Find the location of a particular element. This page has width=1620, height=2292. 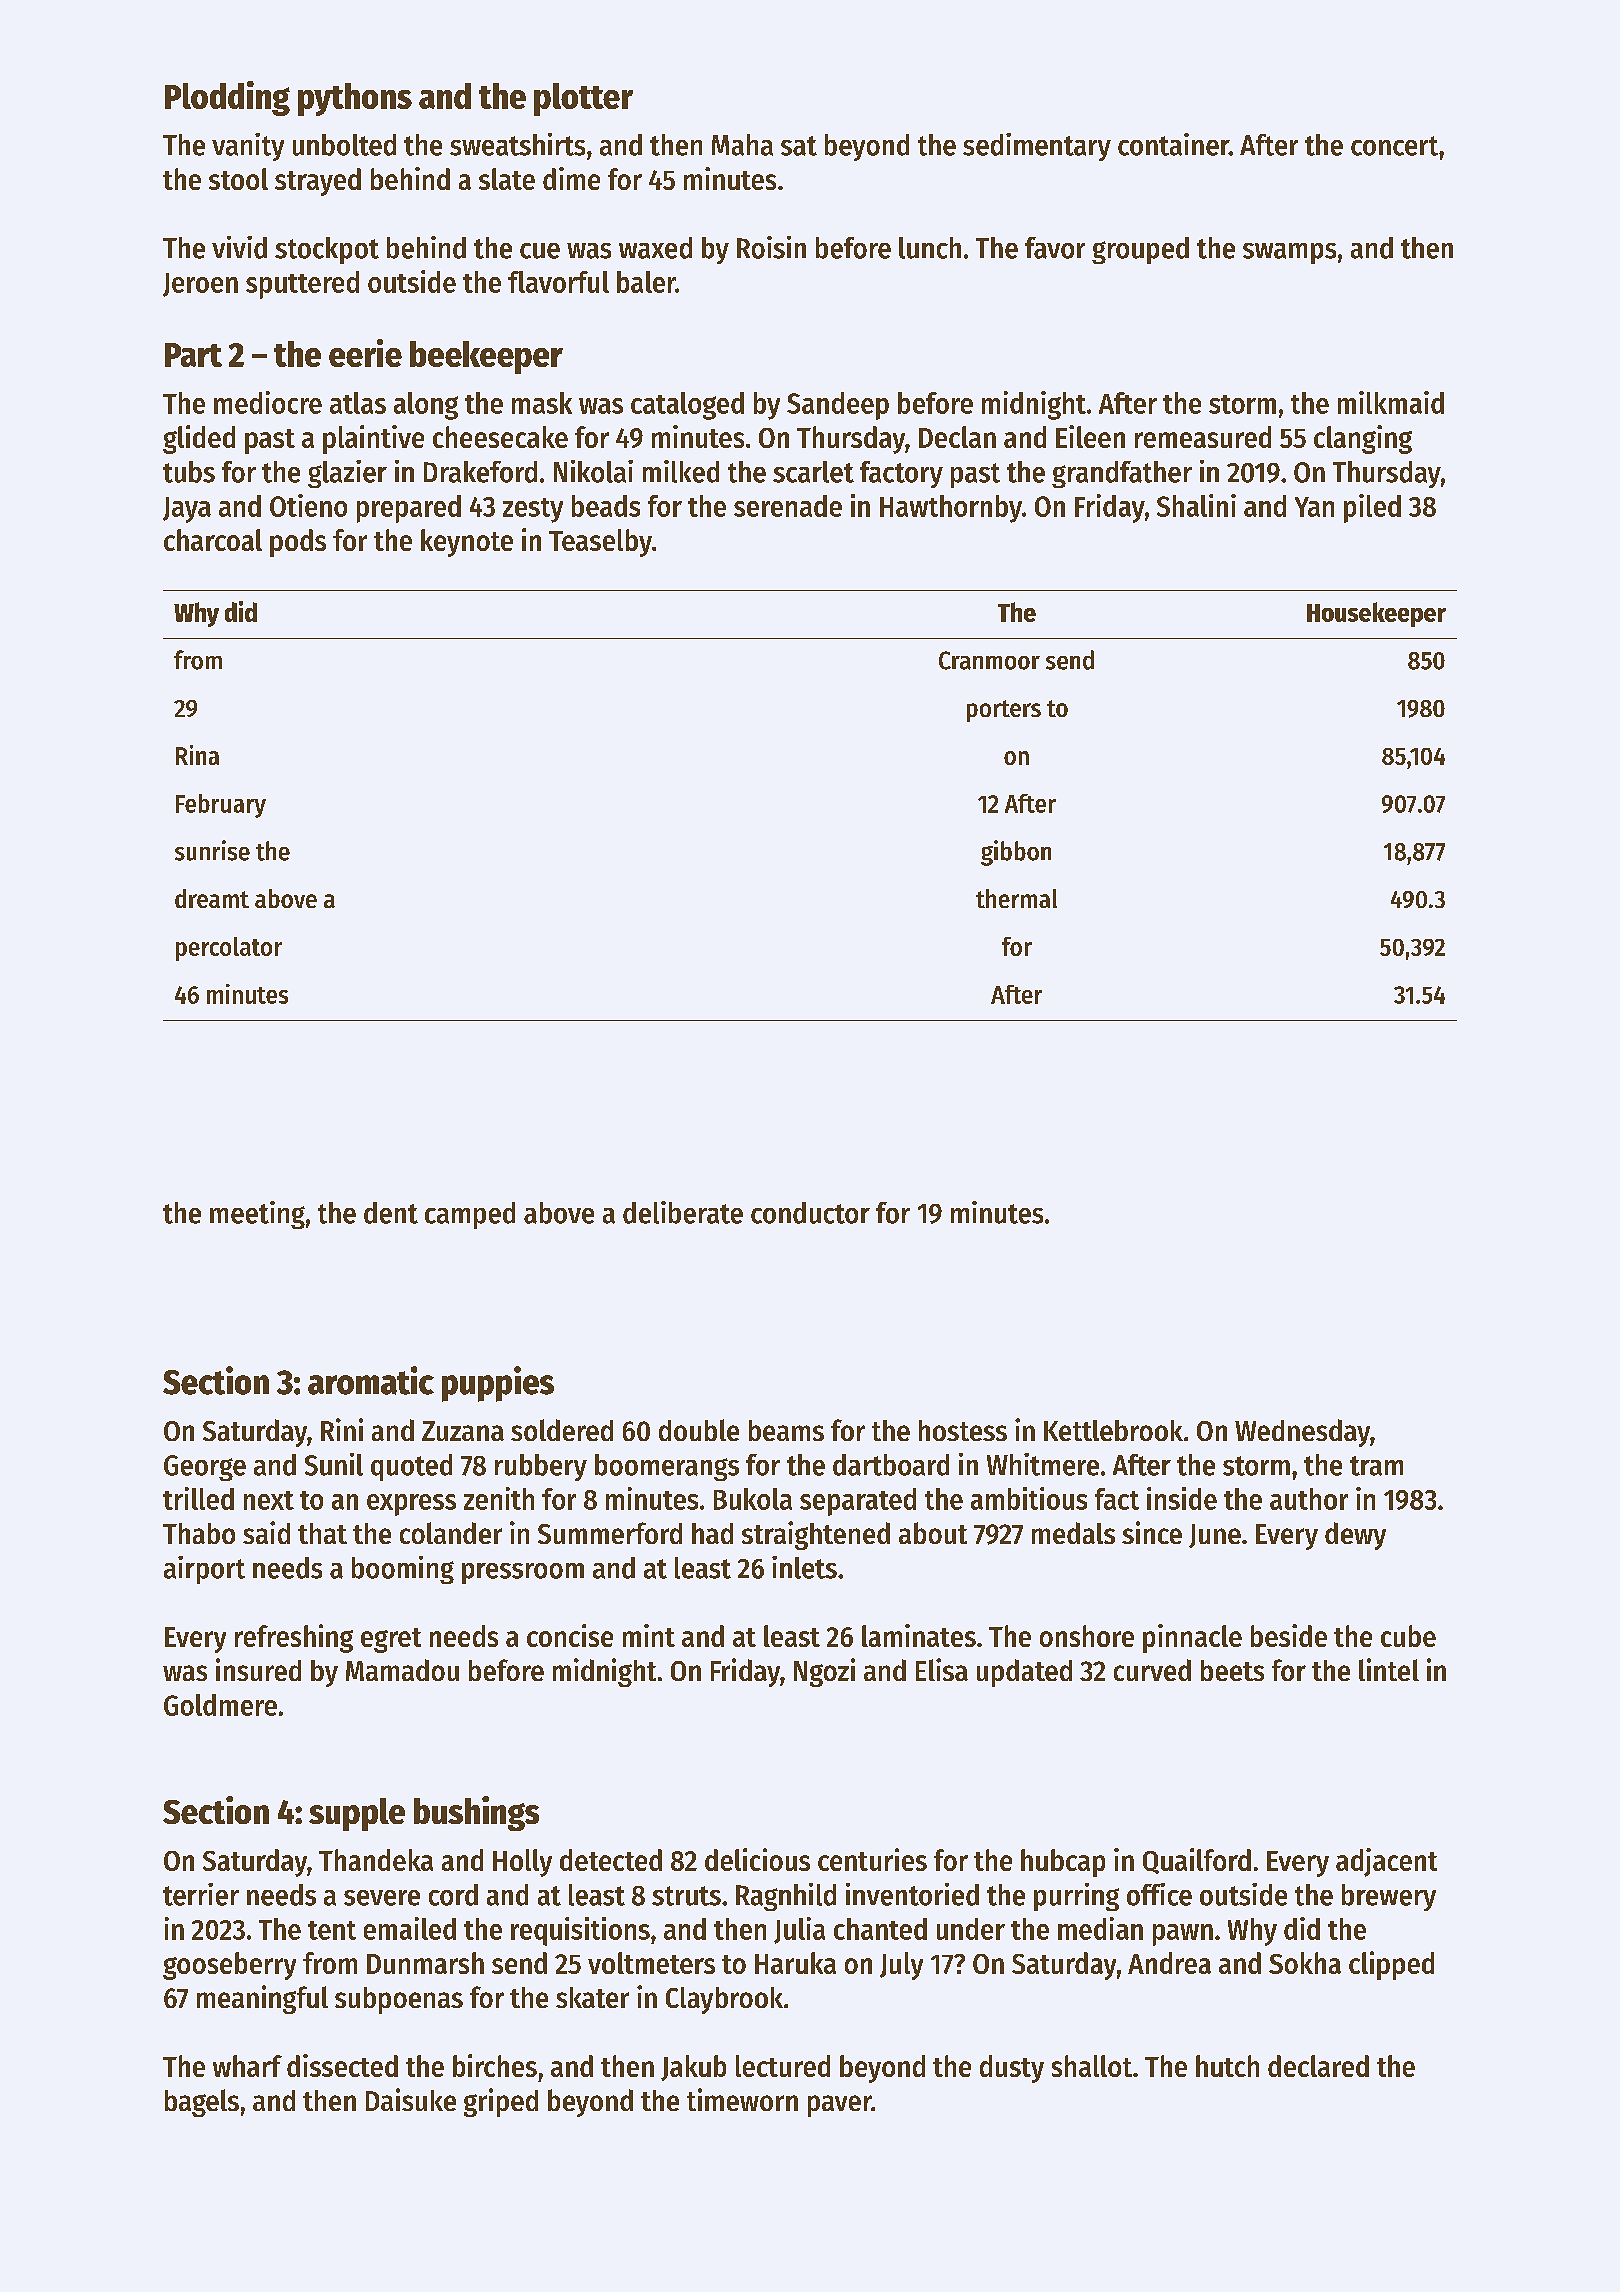

Housekeeper is located at coordinates (1376, 614).
